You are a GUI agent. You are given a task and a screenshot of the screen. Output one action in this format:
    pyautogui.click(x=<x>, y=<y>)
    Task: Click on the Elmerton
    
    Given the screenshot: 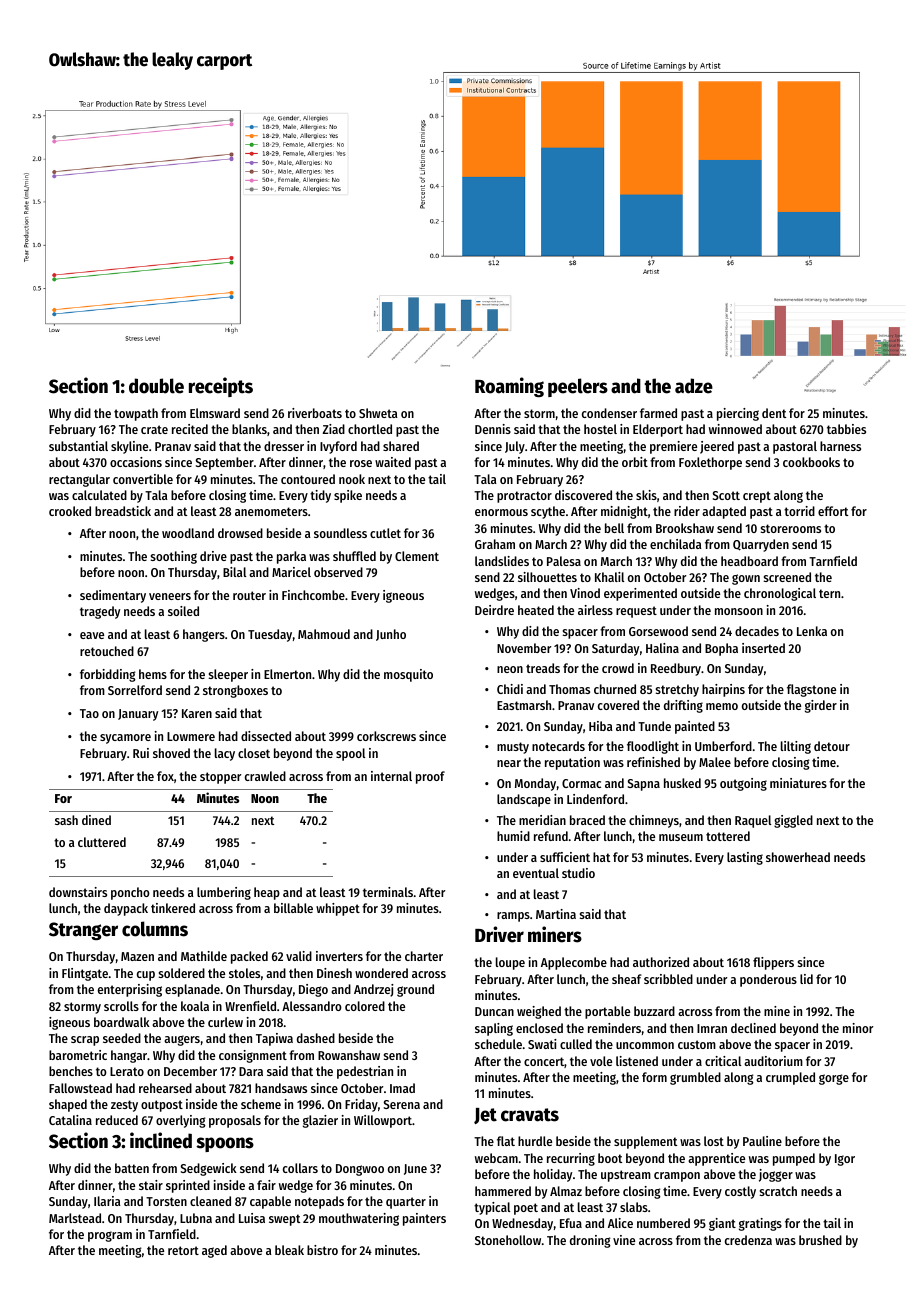 What is the action you would take?
    pyautogui.click(x=287, y=674)
